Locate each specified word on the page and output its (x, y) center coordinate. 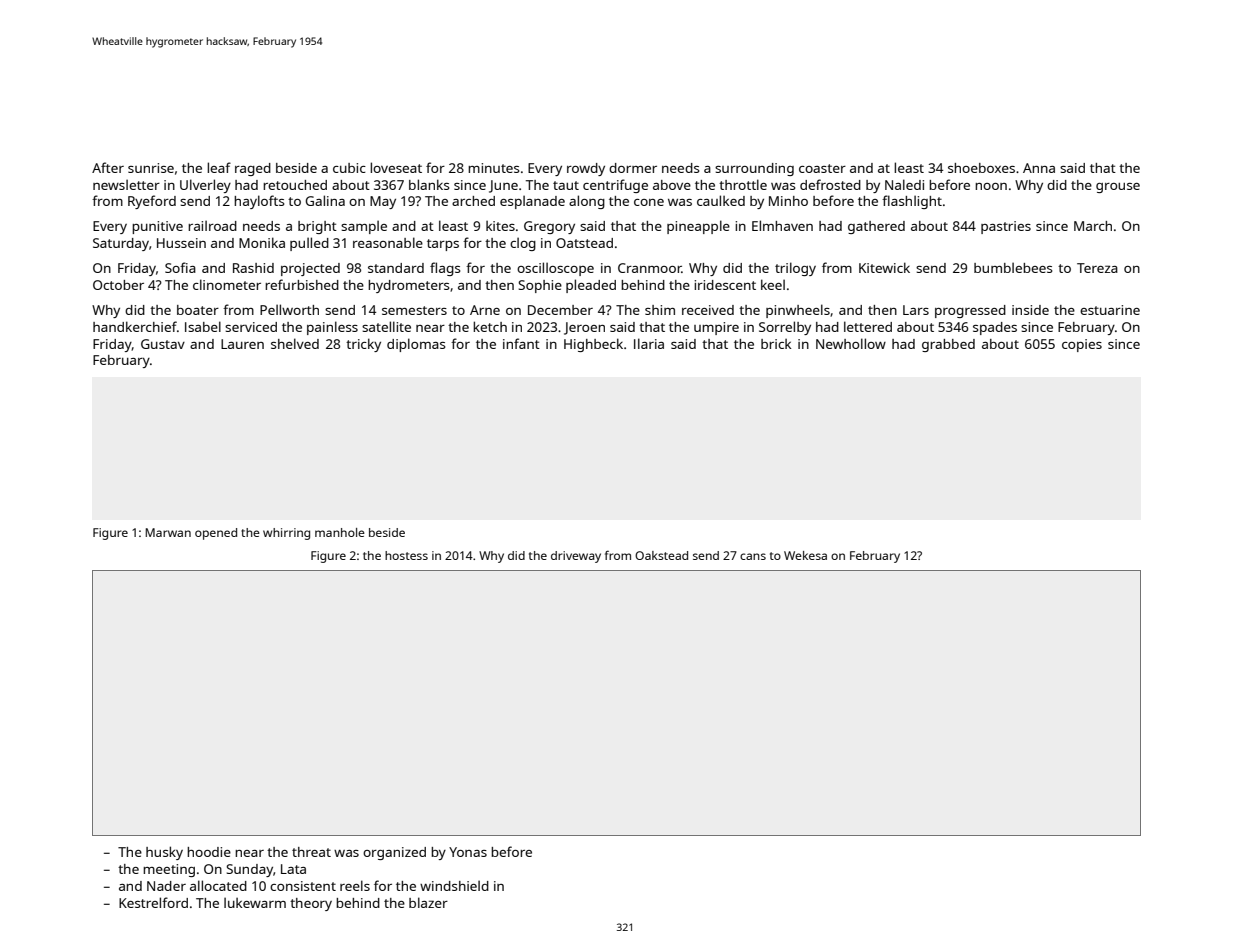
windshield (454, 885)
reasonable (388, 242)
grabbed (948, 345)
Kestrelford (153, 902)
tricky (363, 345)
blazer (428, 902)
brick (776, 344)
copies (1082, 345)
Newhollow (851, 343)
